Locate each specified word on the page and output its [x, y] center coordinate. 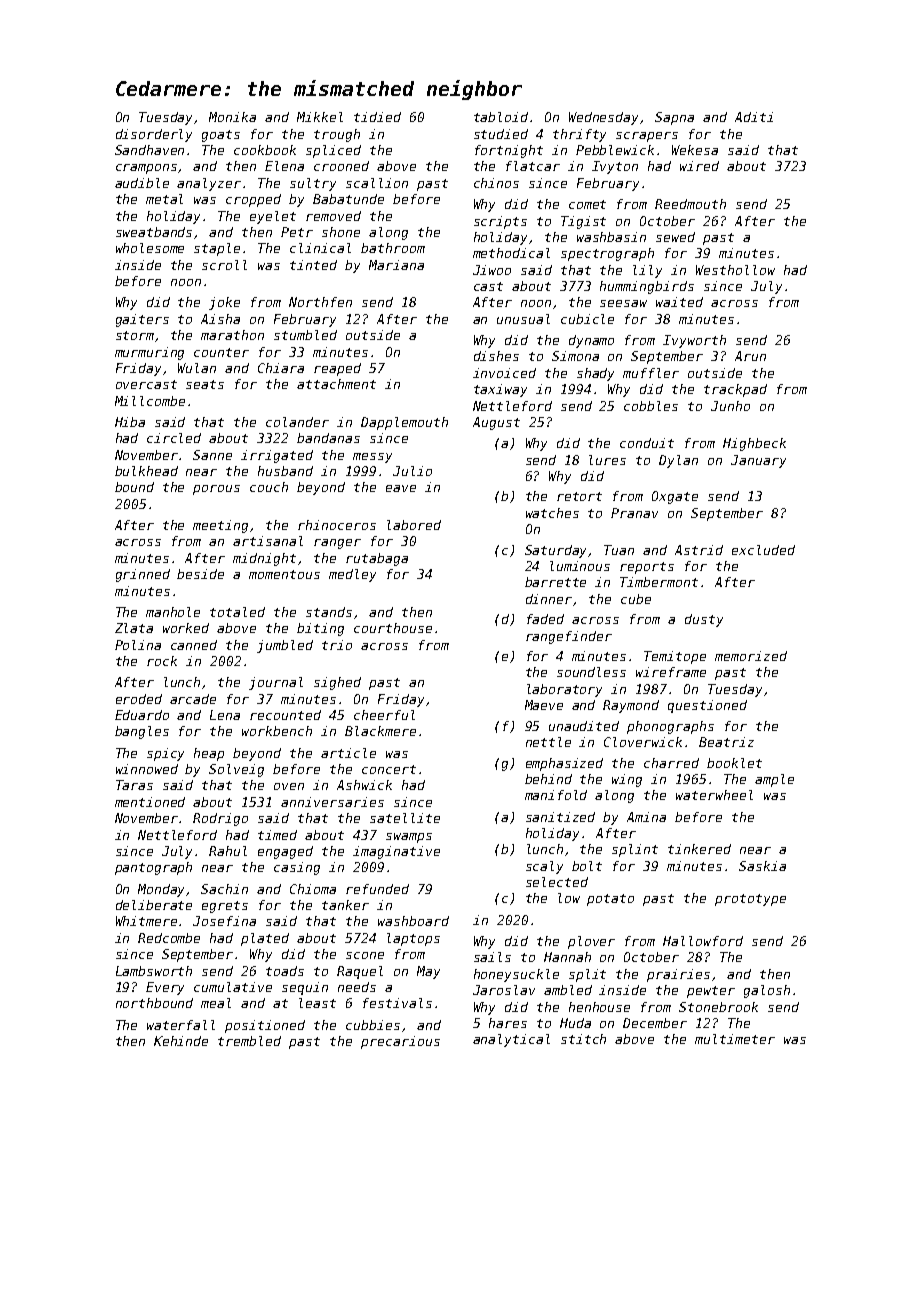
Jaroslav [504, 990]
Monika [232, 117]
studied [501, 134]
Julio [412, 471]
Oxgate [675, 497]
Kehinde [181, 1041]
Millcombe [150, 401]
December [655, 1023]
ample [774, 780]
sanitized [560, 817]
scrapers [647, 137]
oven [289, 786]
